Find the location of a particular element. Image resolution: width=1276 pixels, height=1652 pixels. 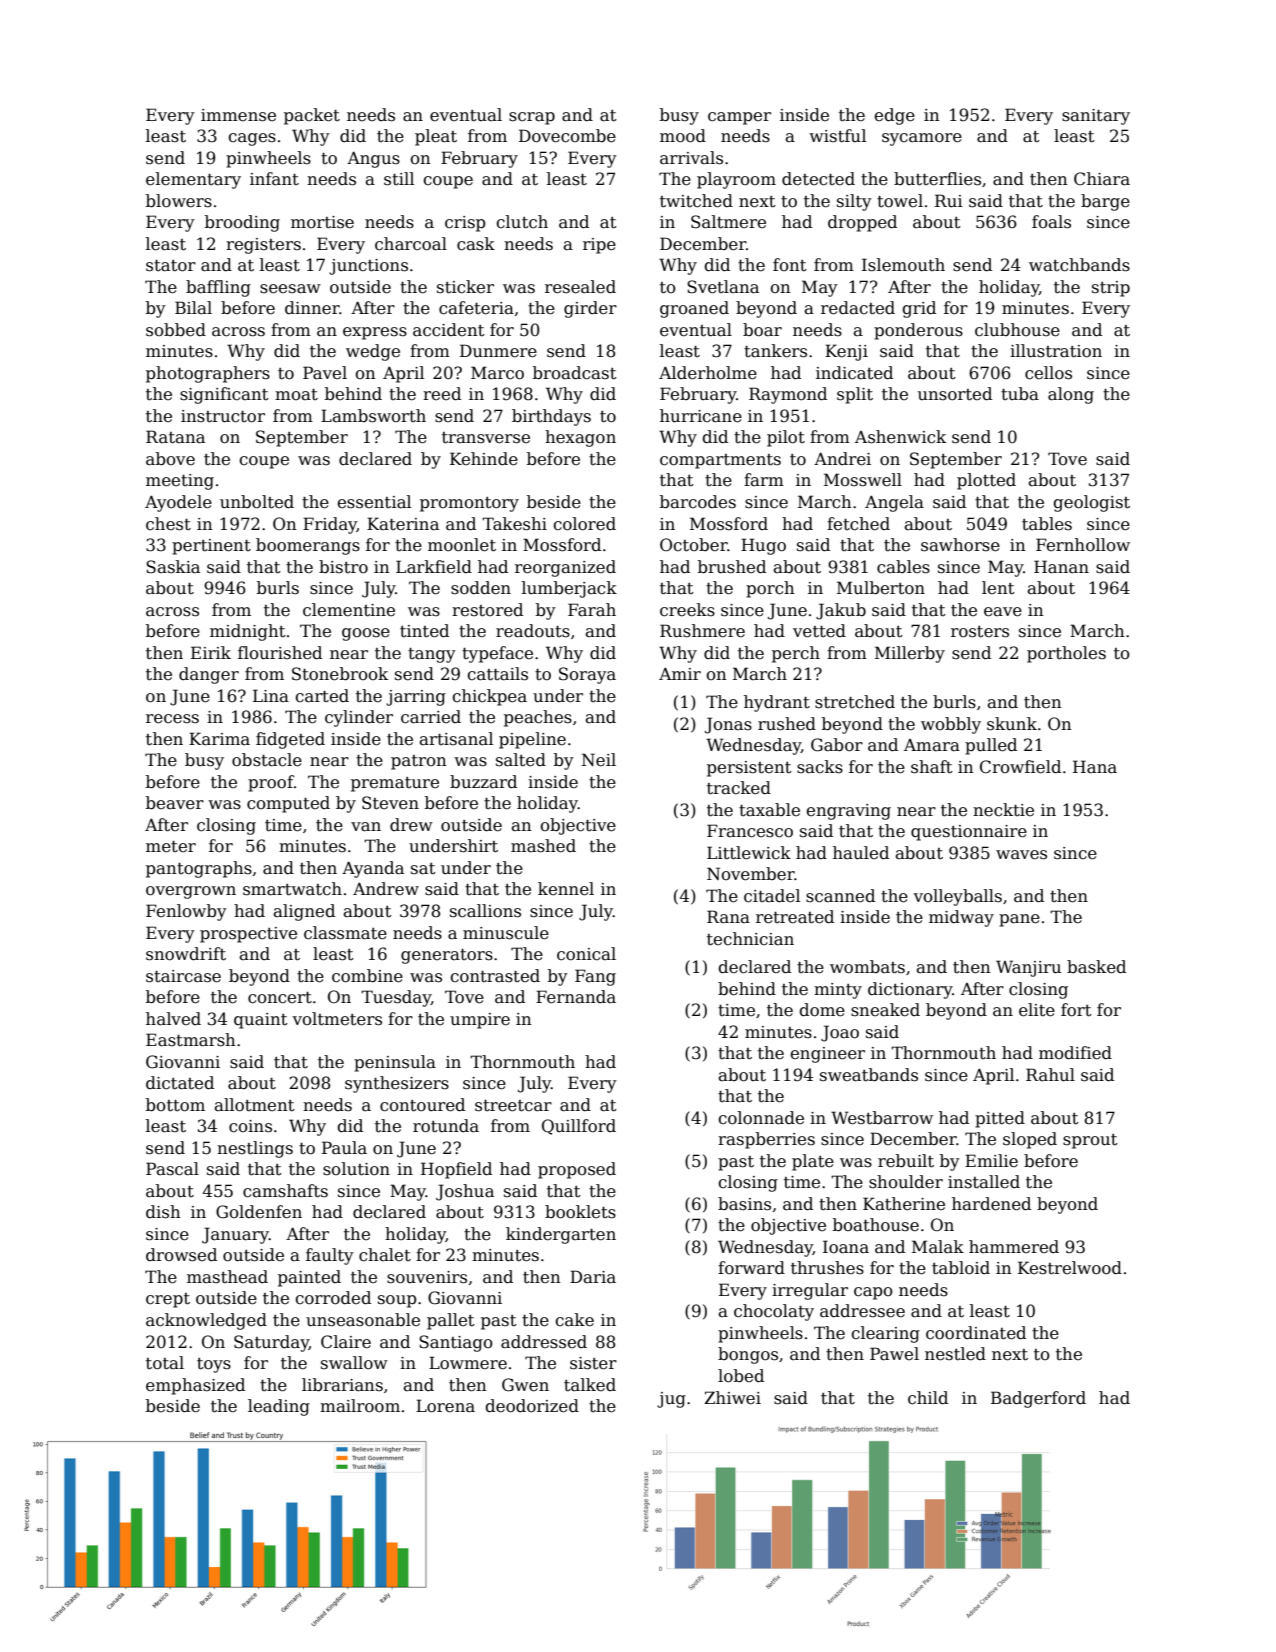

unsorted is located at coordinates (955, 394).
